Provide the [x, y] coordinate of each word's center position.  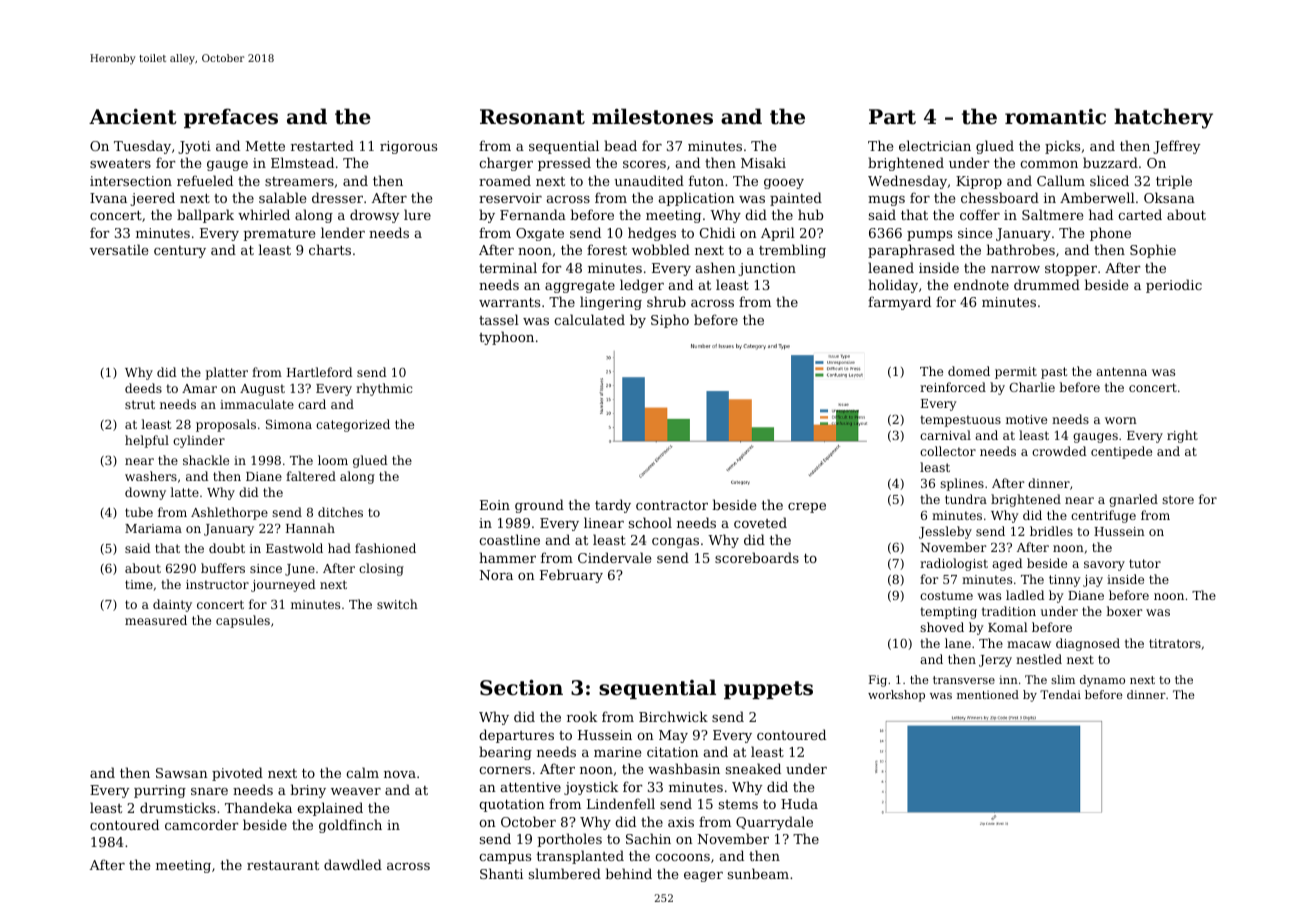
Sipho [670, 321]
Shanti [501, 873]
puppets [768, 690]
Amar [199, 388]
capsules [243, 621]
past [1054, 373]
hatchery [1163, 118]
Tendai [1060, 694]
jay [1093, 581]
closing [381, 569]
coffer [980, 214]
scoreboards [757, 557]
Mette [265, 146]
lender [343, 232]
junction [767, 269]
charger [506, 164]
